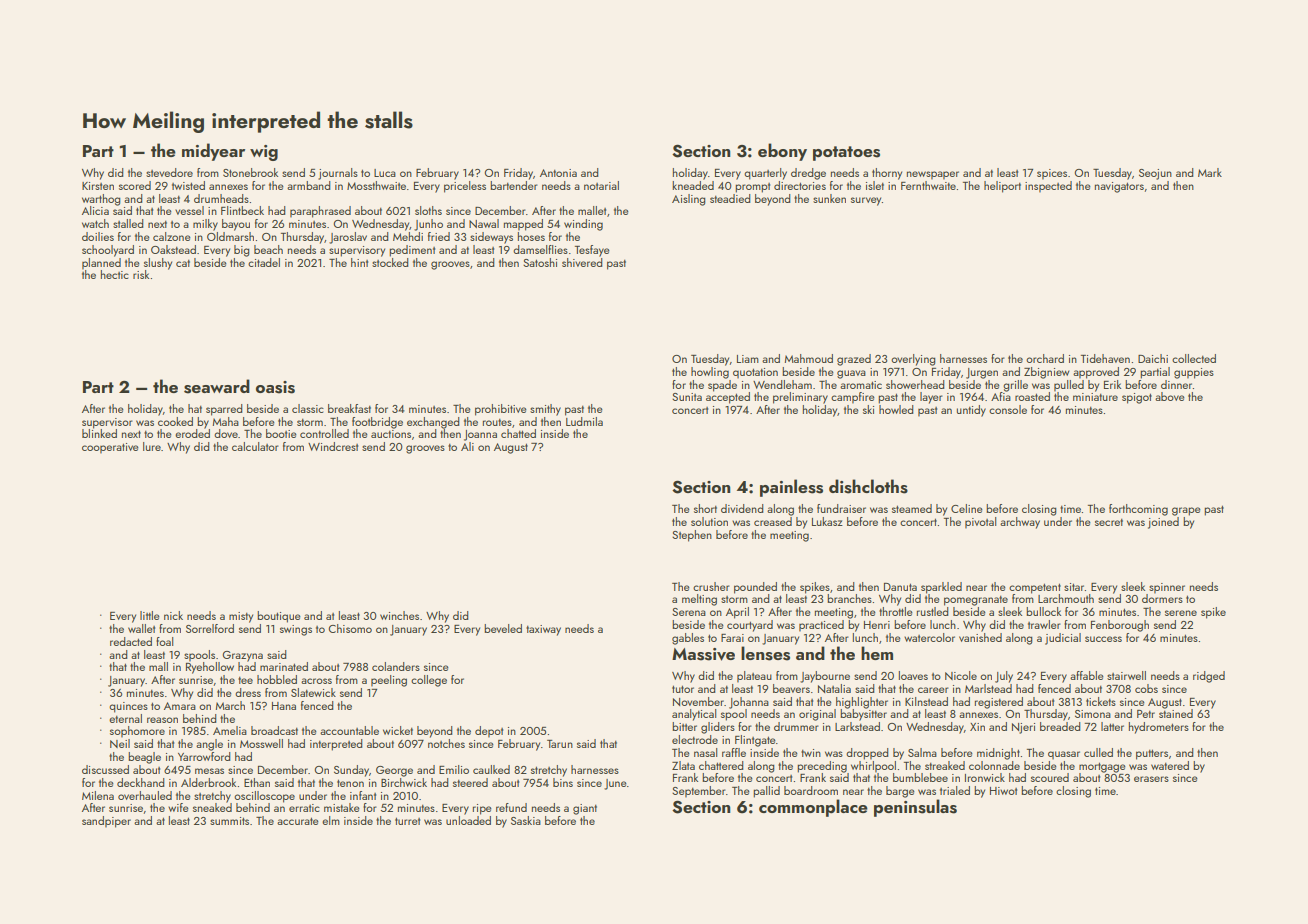 Image resolution: width=1308 pixels, height=924 pixels. I want to click on Stephen, so click(692, 536).
